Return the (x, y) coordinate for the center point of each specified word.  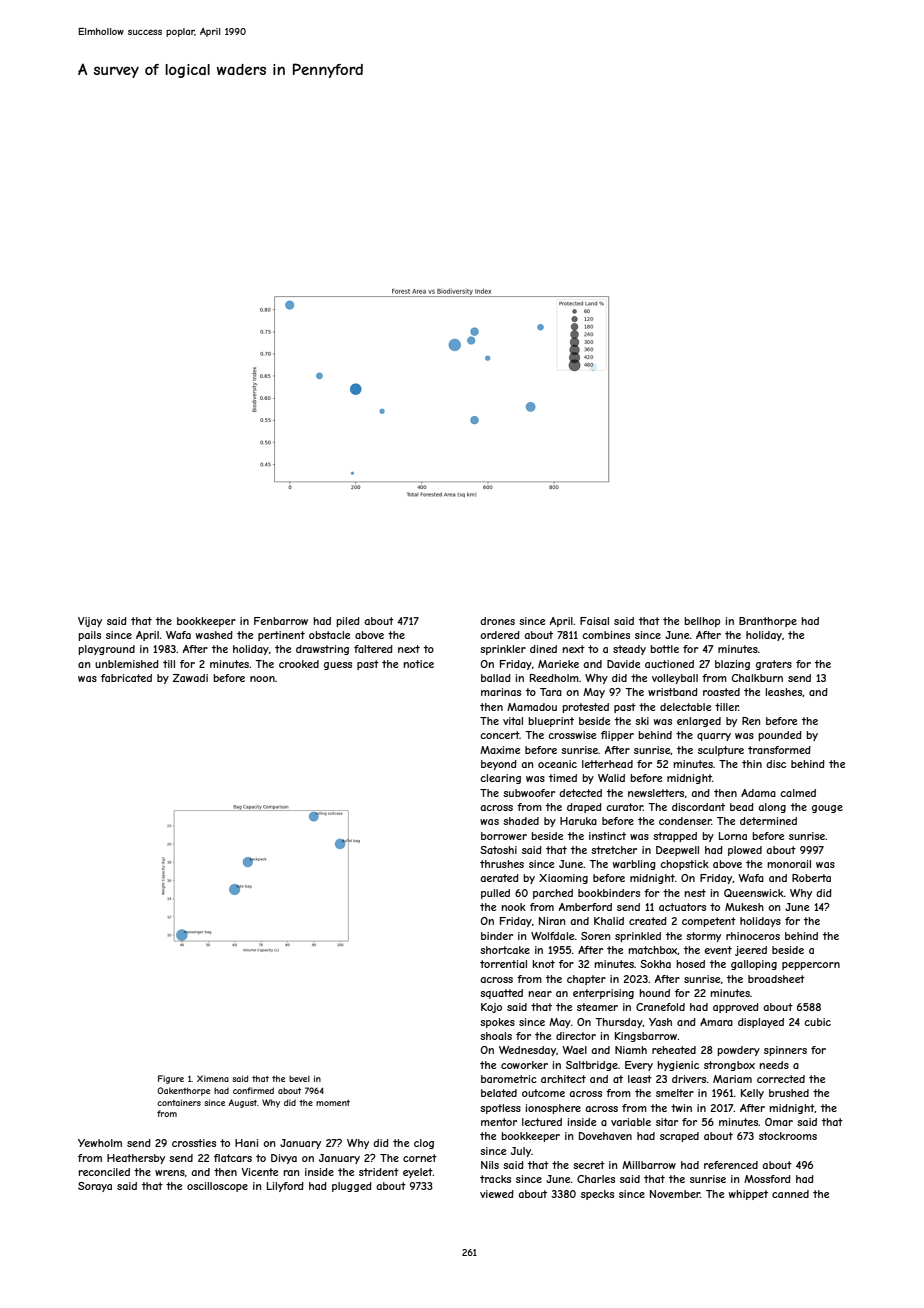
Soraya (95, 1187)
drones (497, 621)
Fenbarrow (281, 621)
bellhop (702, 622)
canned (790, 1194)
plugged (352, 1187)
